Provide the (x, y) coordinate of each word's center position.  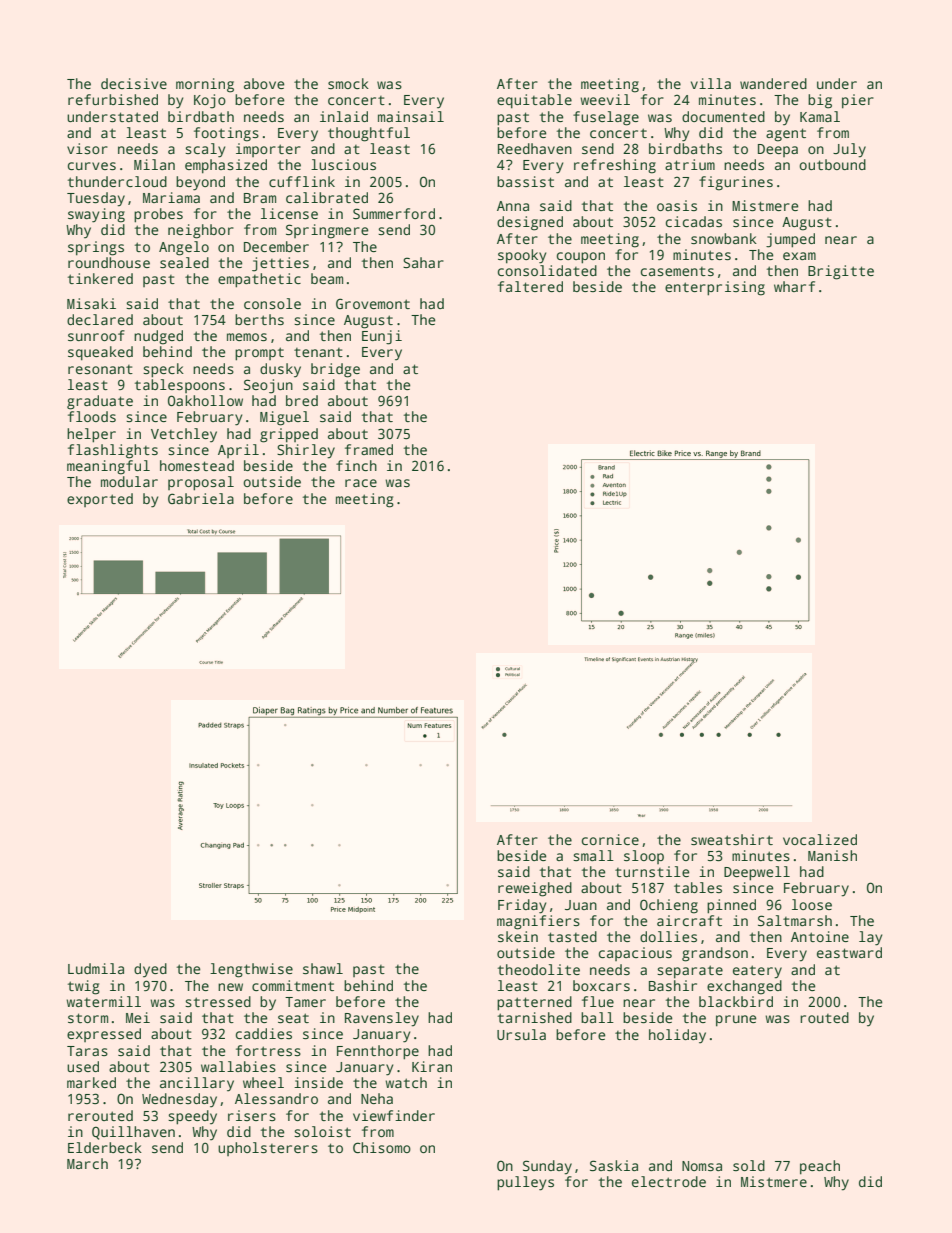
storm (88, 1018)
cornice (610, 839)
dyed (150, 970)
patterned (534, 1003)
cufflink (302, 181)
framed (369, 449)
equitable (534, 101)
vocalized (820, 839)
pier (858, 101)
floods (92, 416)
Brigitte (841, 272)
